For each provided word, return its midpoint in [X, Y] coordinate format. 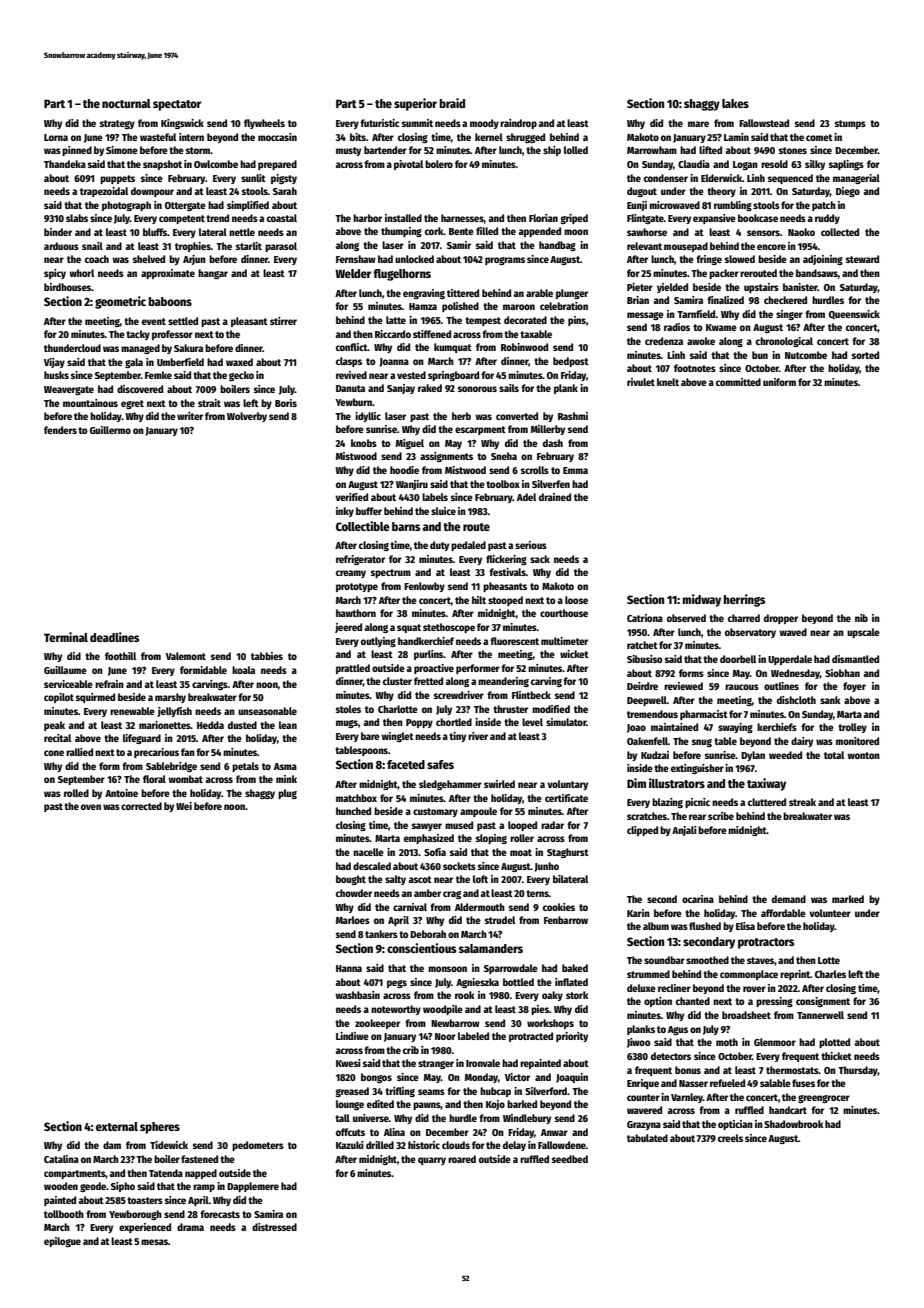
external [117, 1126]
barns [406, 526]
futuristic [380, 123]
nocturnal [126, 103]
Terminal [66, 637]
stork [577, 995]
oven [91, 807]
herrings [744, 600]
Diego [848, 192]
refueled [727, 1083]
